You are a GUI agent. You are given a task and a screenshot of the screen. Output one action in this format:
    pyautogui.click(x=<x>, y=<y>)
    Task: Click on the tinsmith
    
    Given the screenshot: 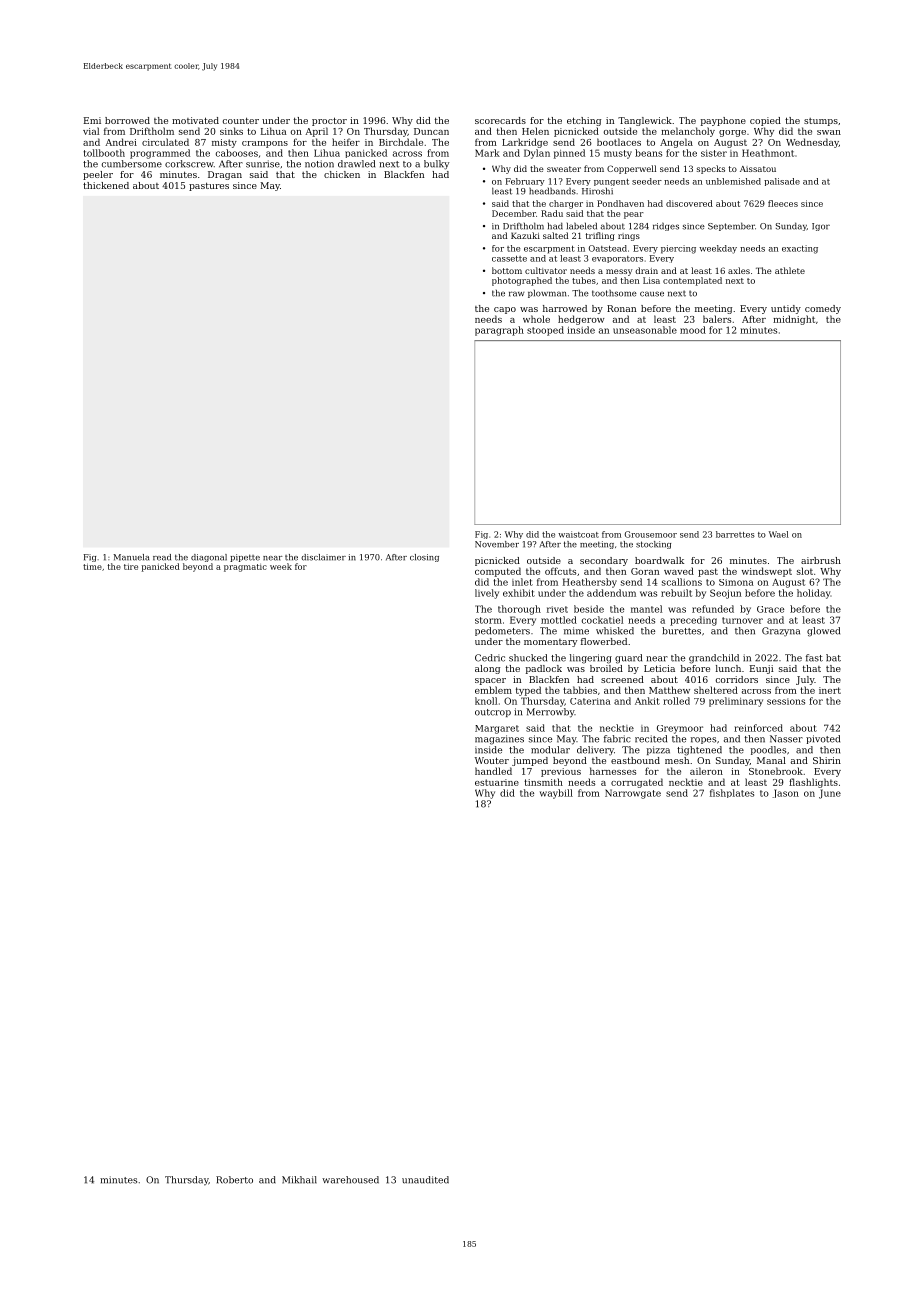 What is the action you would take?
    pyautogui.click(x=543, y=782)
